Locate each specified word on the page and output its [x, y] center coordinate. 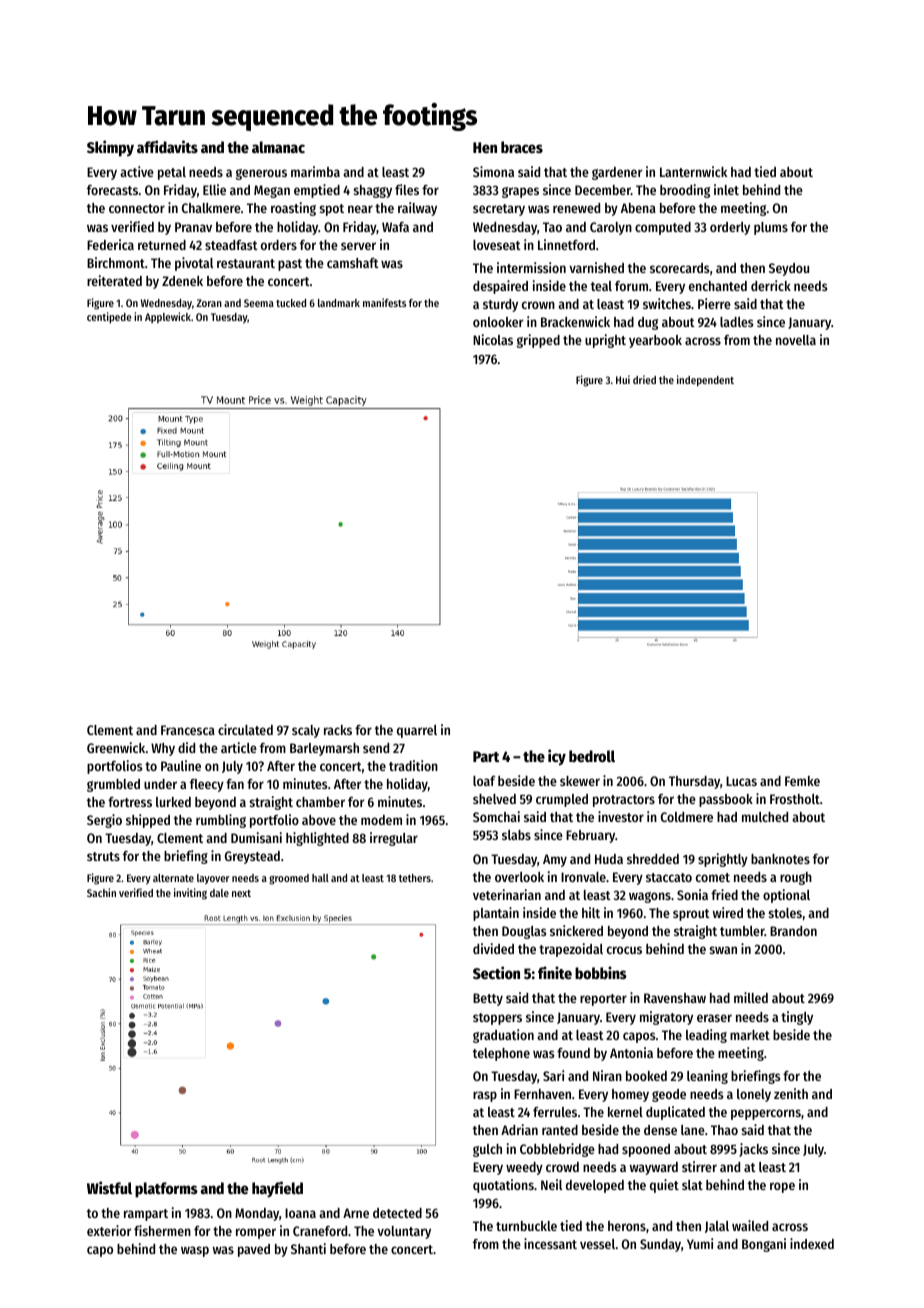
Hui [623, 379]
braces [522, 147]
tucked [291, 303]
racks [338, 730]
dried [644, 379]
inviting [190, 894]
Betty [488, 999]
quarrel [417, 731]
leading [706, 1036]
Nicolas [493, 339]
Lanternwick [693, 171]
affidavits [167, 146]
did [186, 747]
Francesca [188, 730]
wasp [195, 1251]
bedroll [592, 756]
